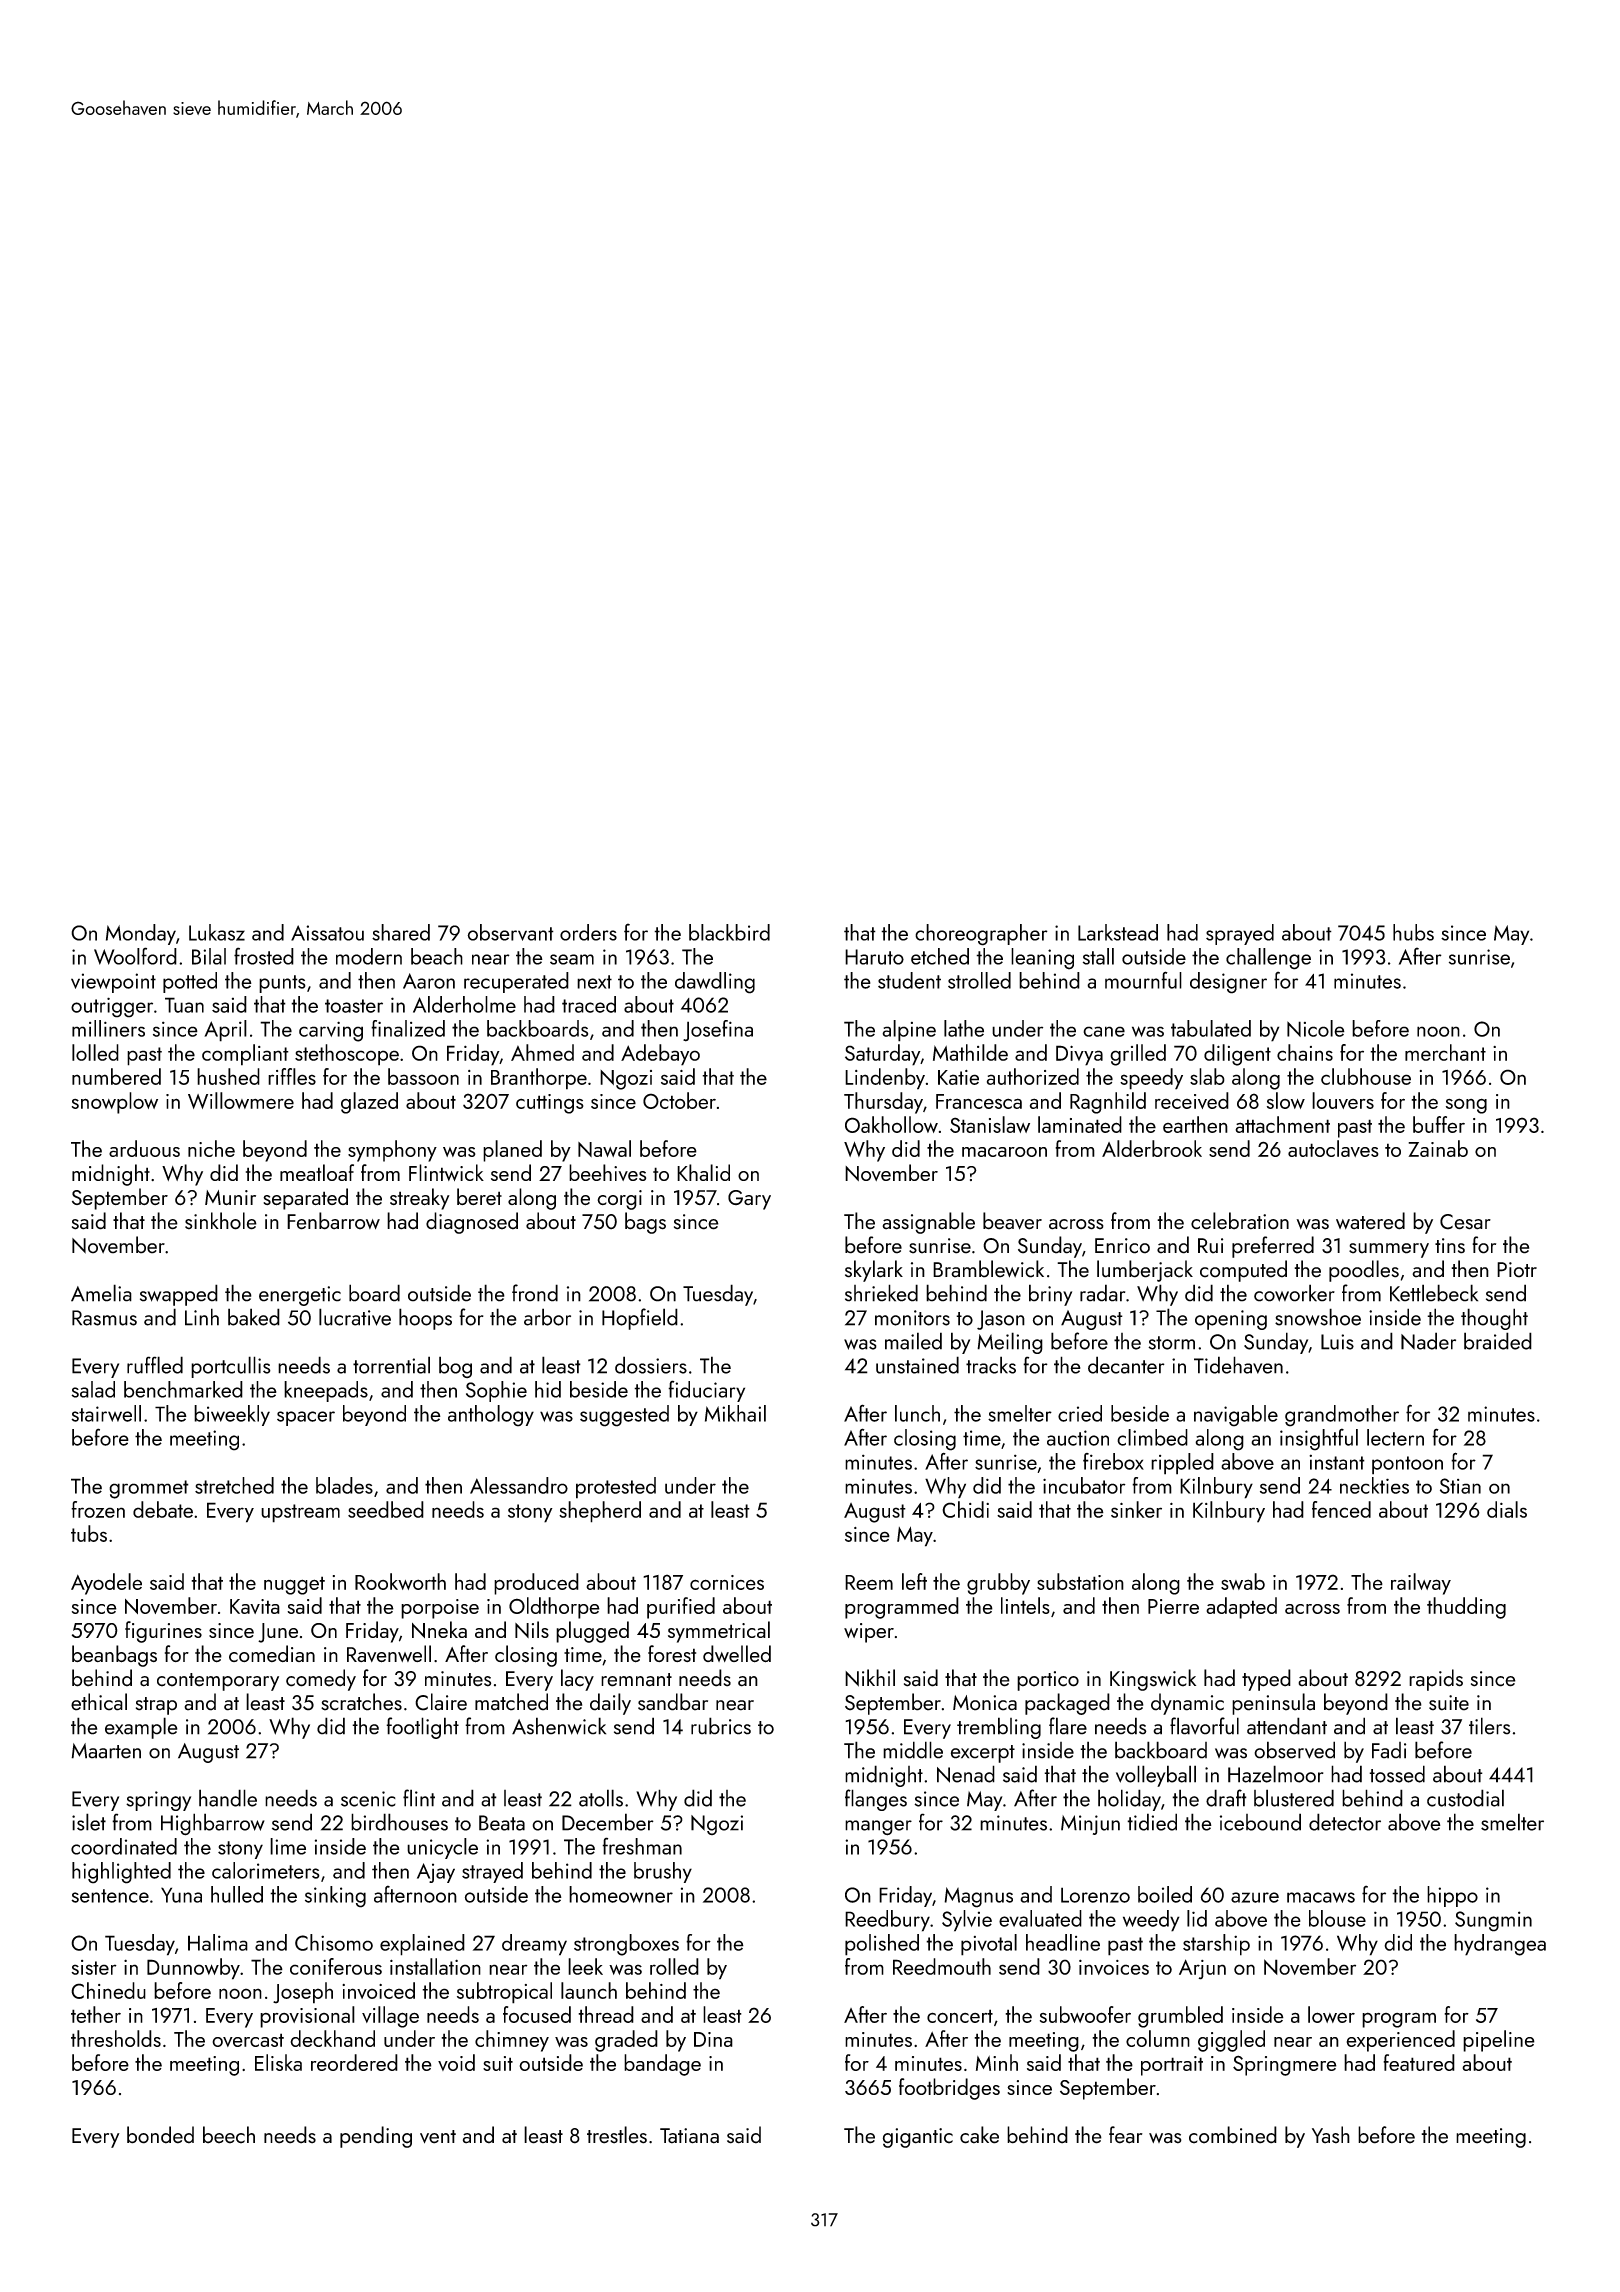 This image has width=1620, height=2292. I want to click on blackbird, so click(729, 932).
